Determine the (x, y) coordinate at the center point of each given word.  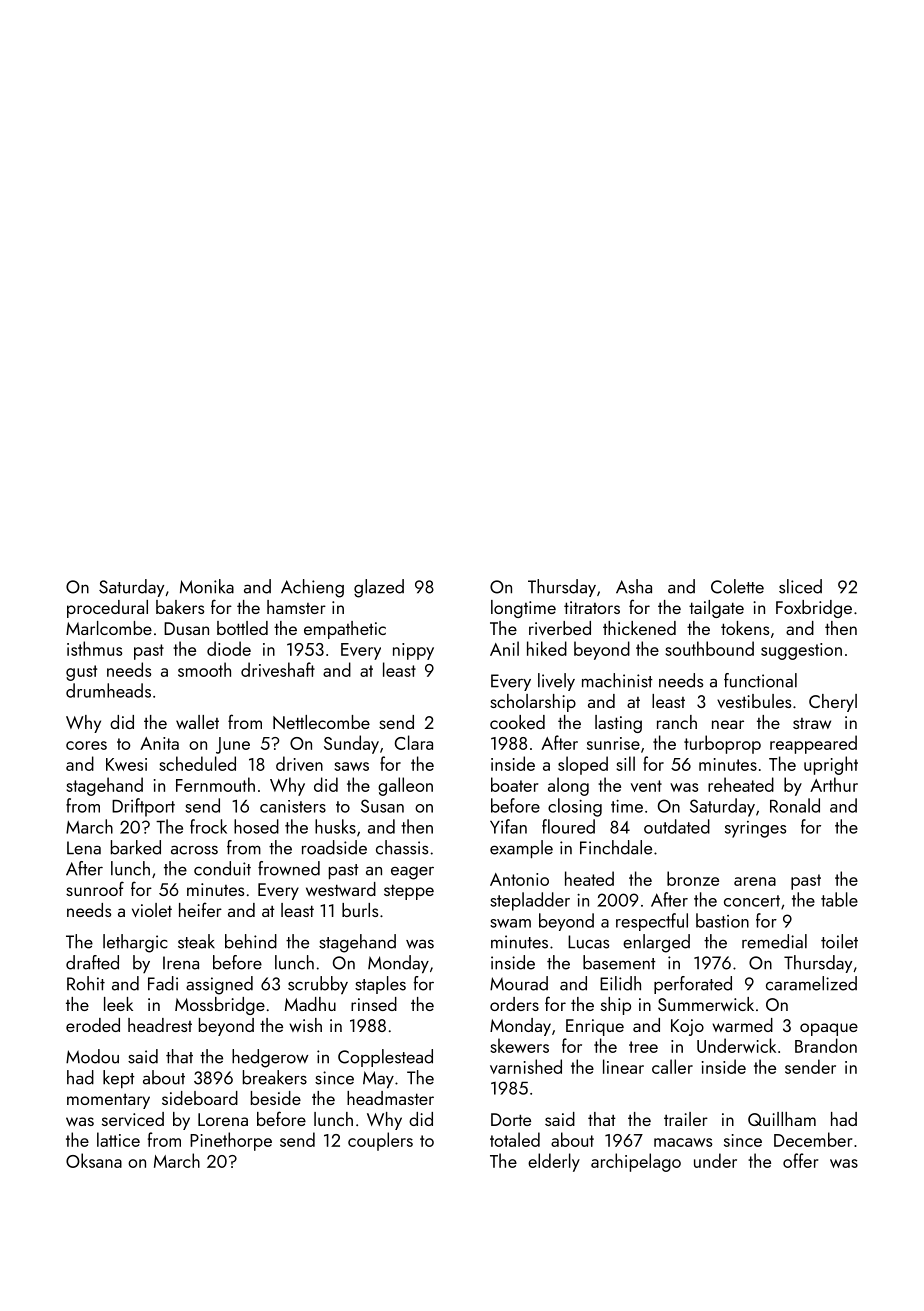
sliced (800, 586)
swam (510, 923)
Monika (207, 586)
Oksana (94, 1160)
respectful (652, 922)
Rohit (86, 983)
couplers (380, 1141)
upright (831, 765)
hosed (256, 826)
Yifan (508, 826)
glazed (379, 588)
